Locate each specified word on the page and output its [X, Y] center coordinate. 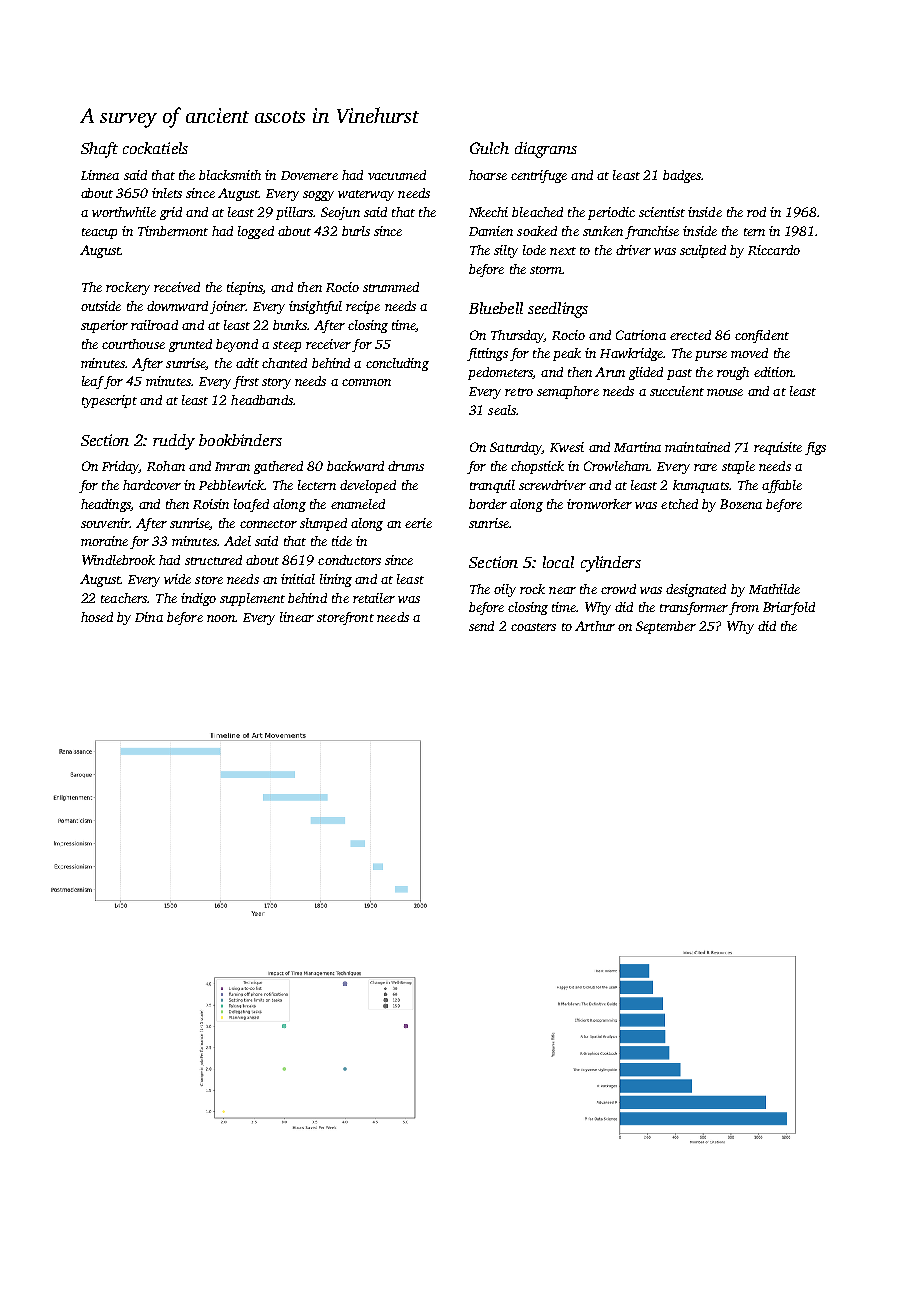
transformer [694, 608]
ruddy [174, 442]
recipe [363, 307]
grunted [190, 345]
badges [682, 176]
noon [221, 618]
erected [690, 335]
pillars [294, 213]
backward [355, 466]
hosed [97, 617]
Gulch [489, 148]
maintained [697, 447]
